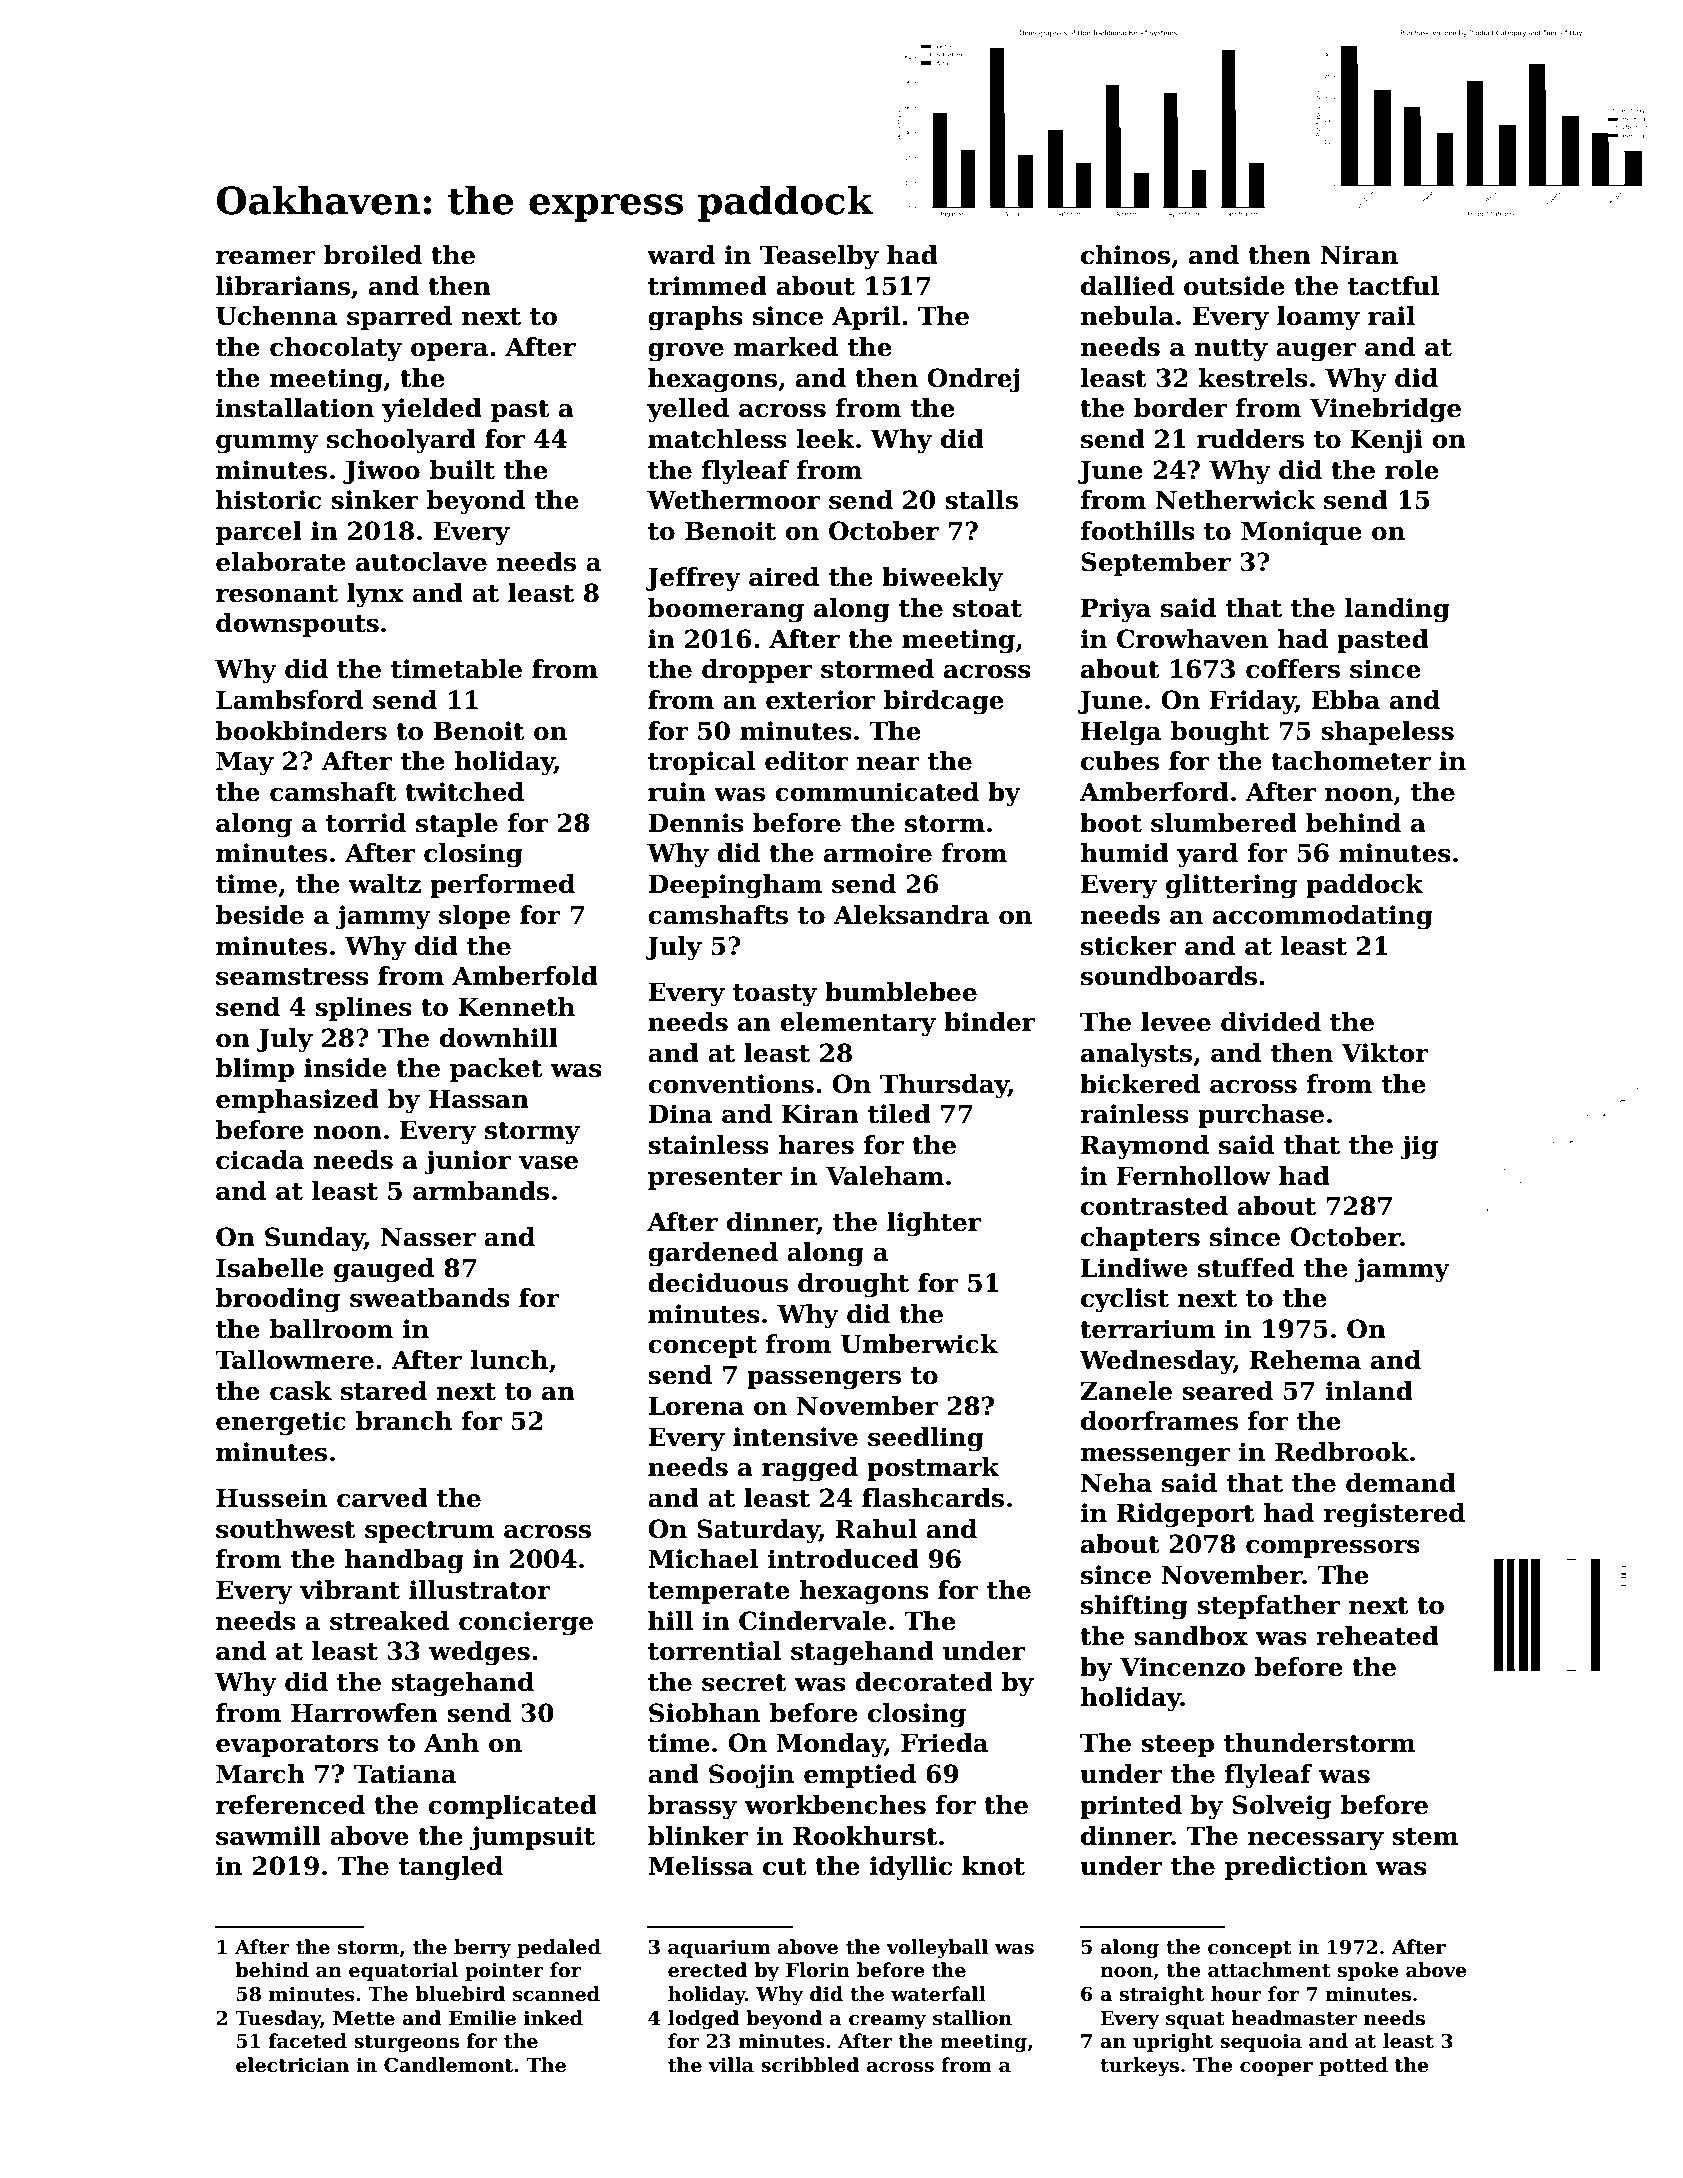 This screenshot has height=2178, width=1683. Describe the element at coordinates (1353, 2066) in the screenshot. I see `potted` at that location.
